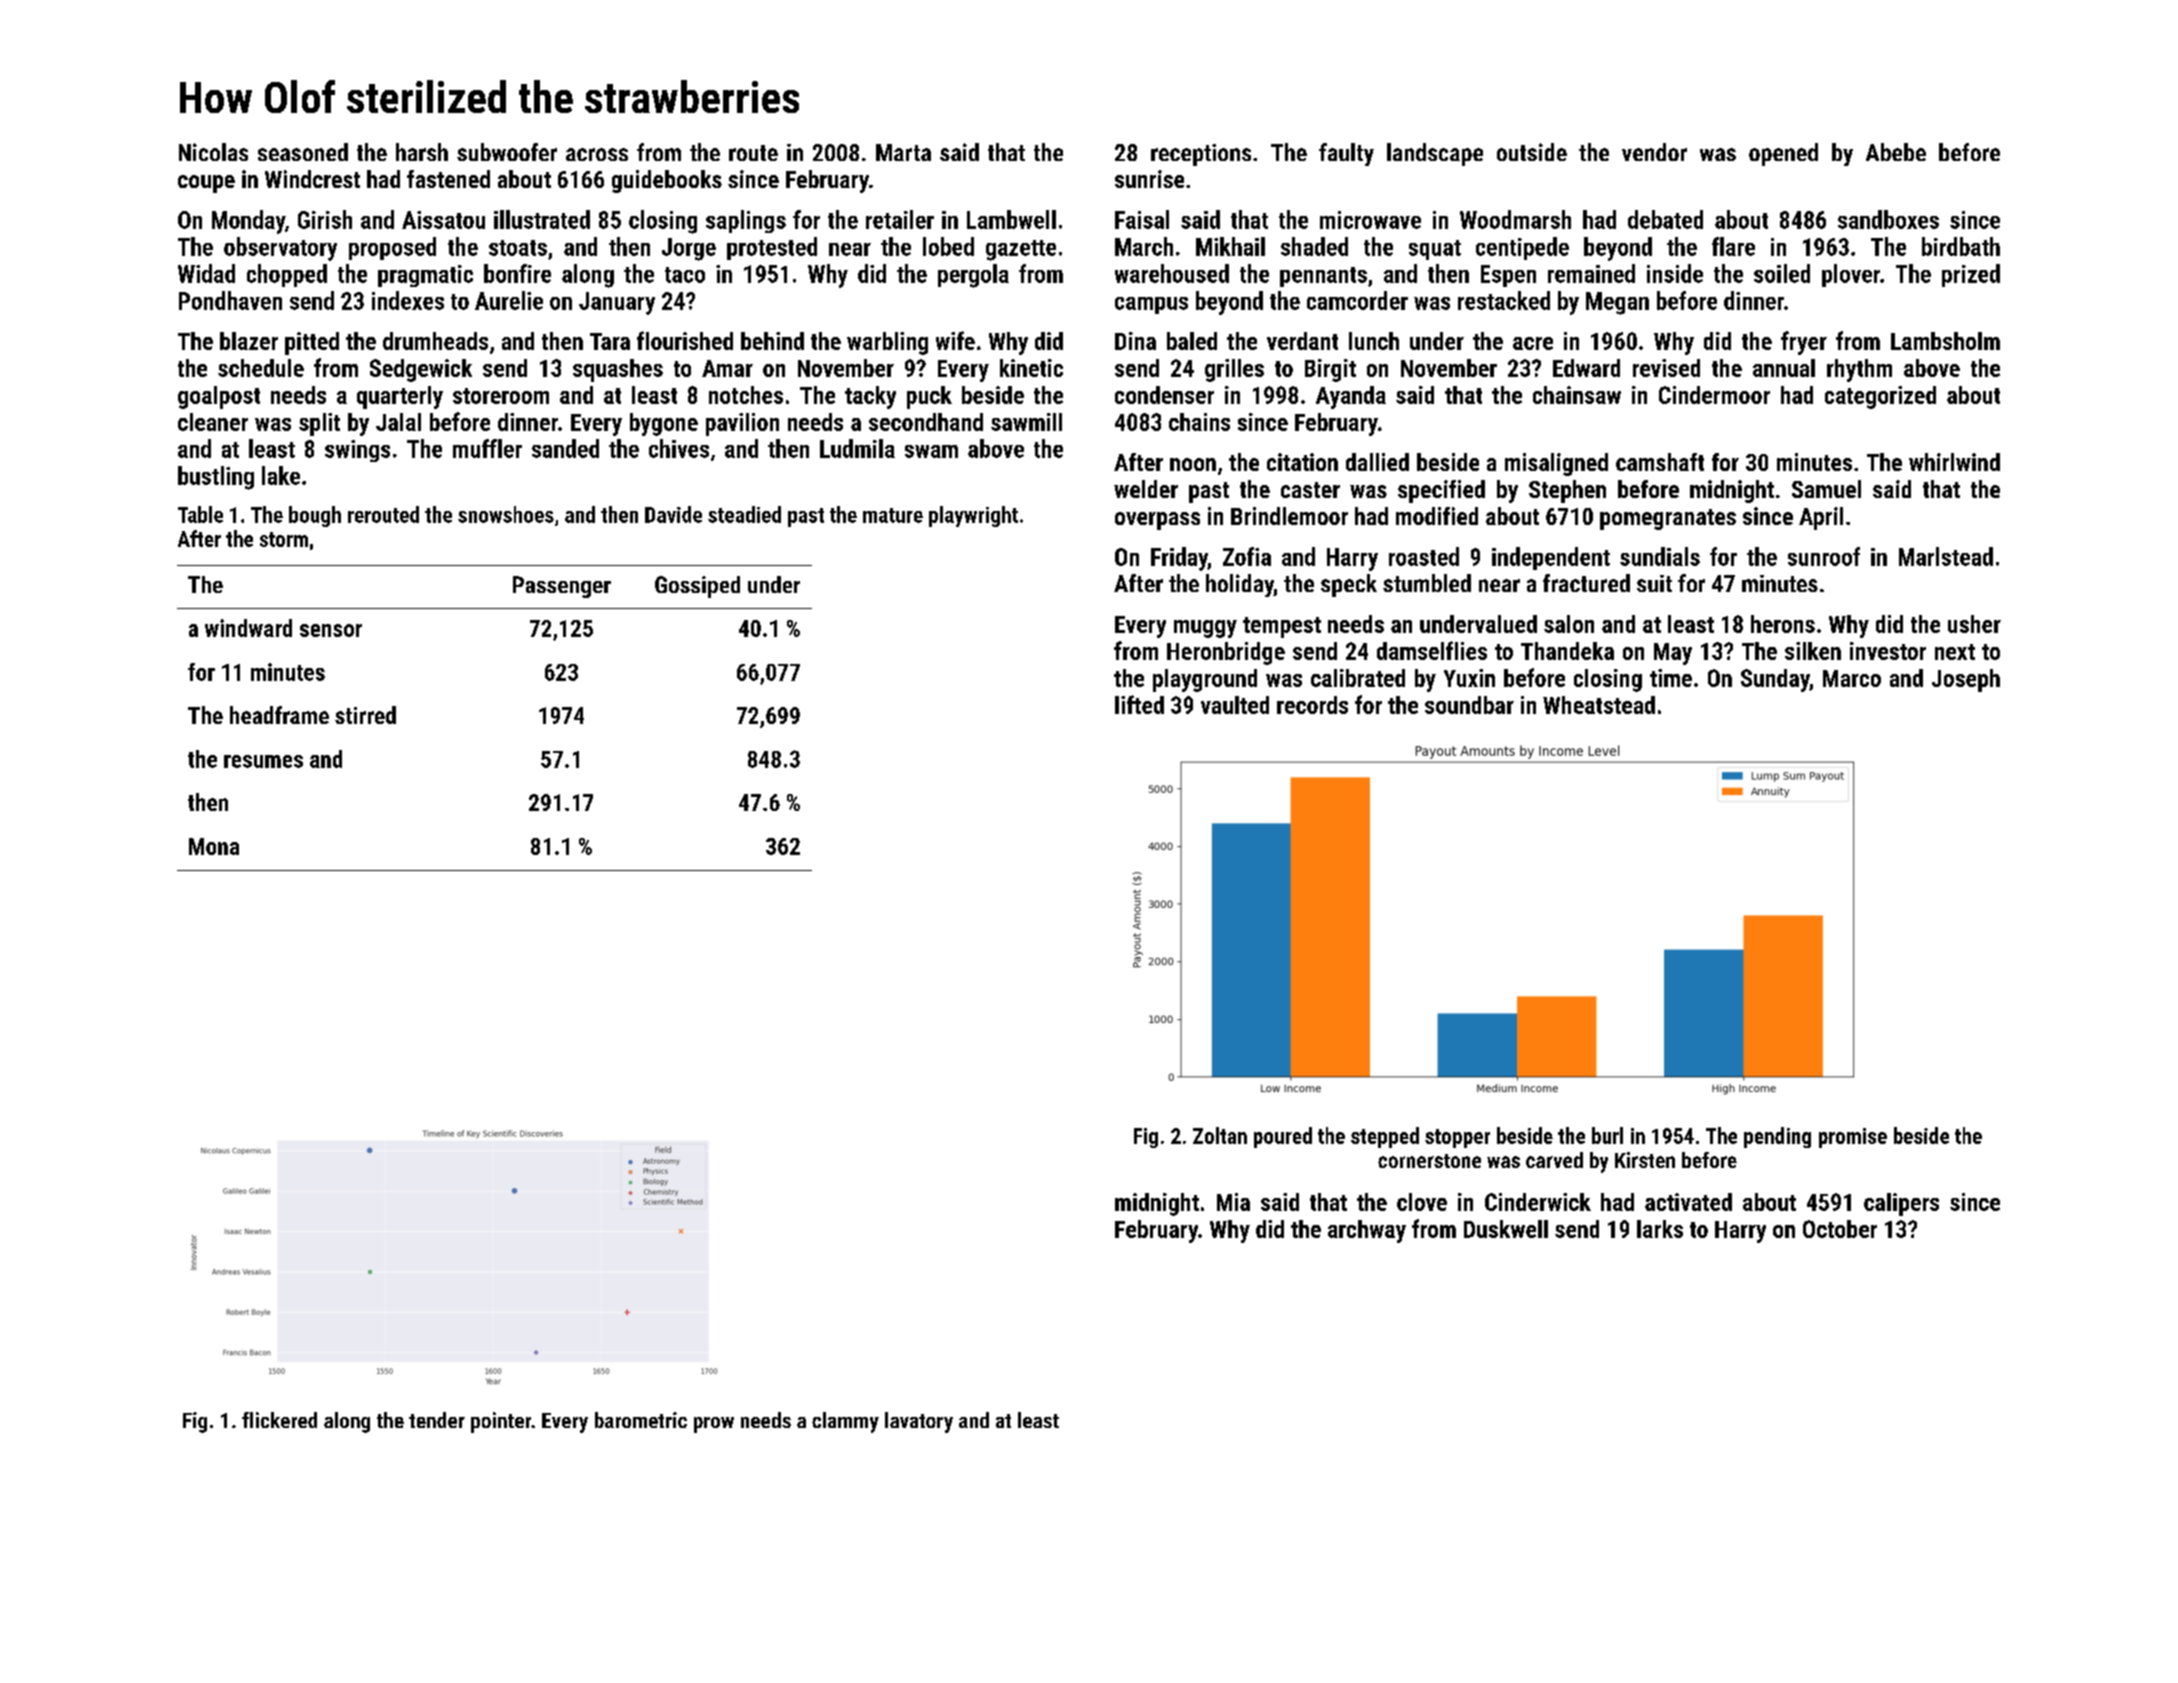  Describe the element at coordinates (1233, 1202) in the image. I see `Mia` at that location.
